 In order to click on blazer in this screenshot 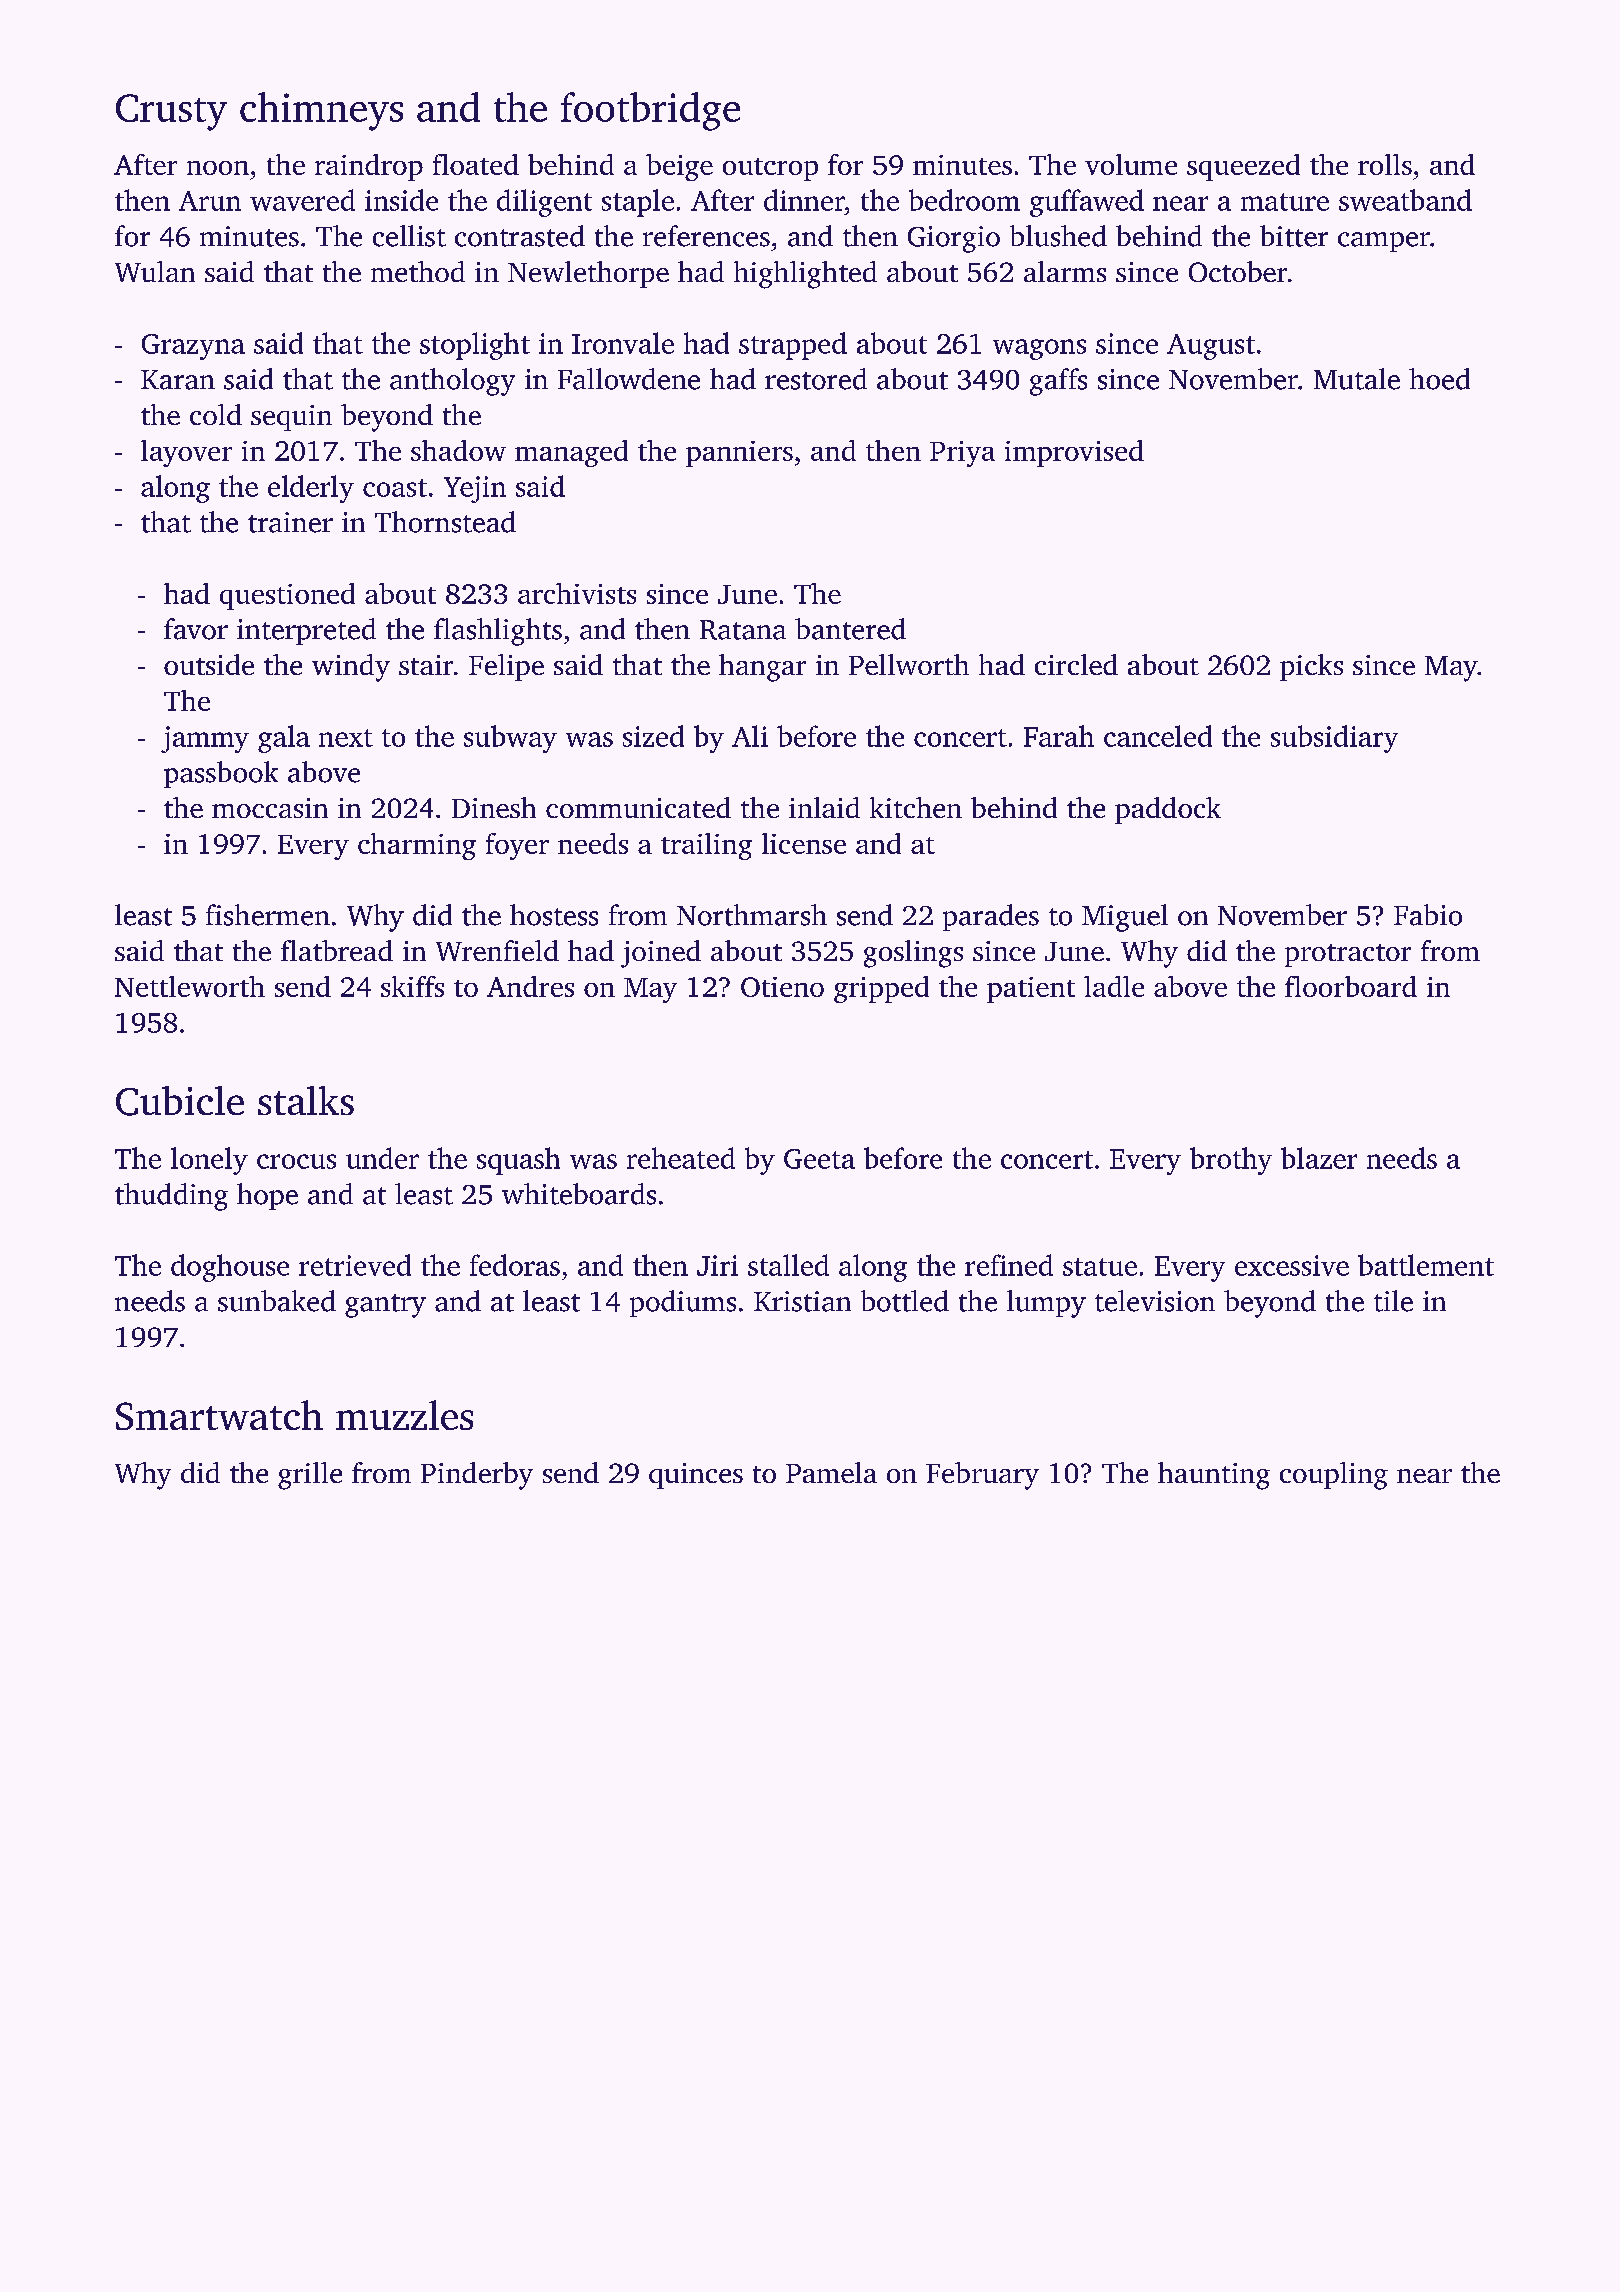, I will do `click(1319, 1158)`.
